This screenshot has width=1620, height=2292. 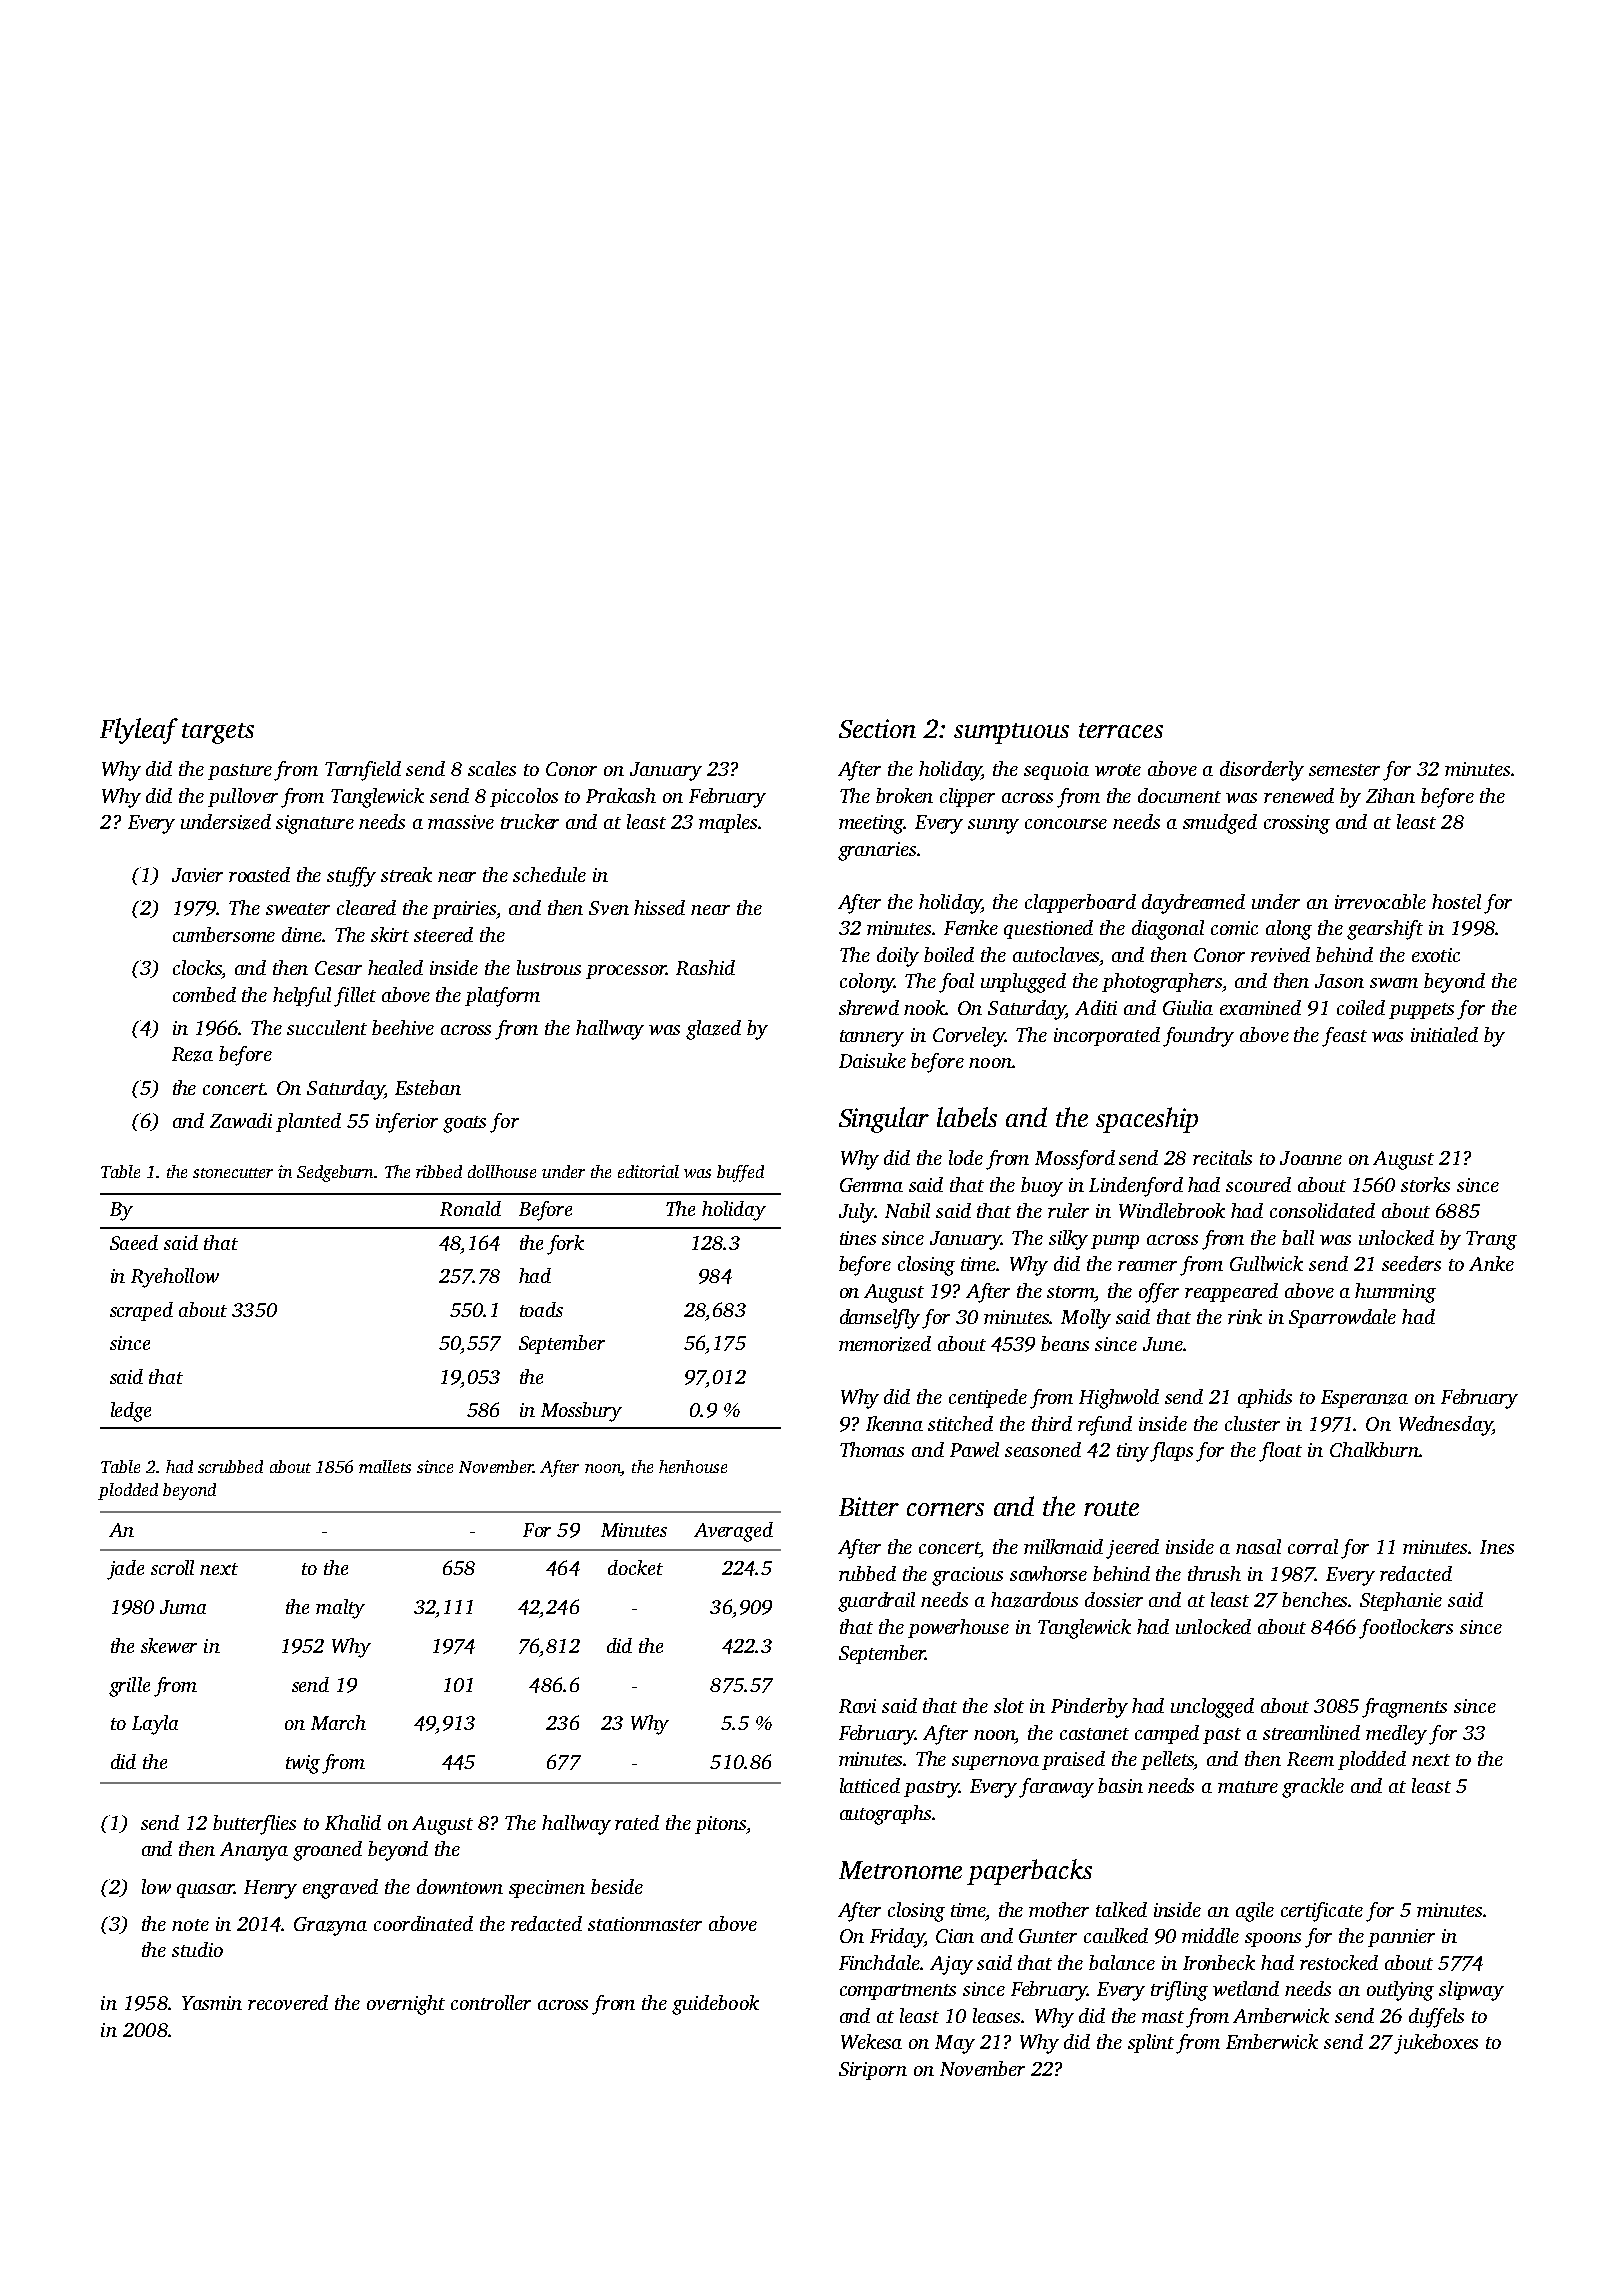 What do you see at coordinates (1262, 771) in the screenshot?
I see `disorderly` at bounding box center [1262, 771].
